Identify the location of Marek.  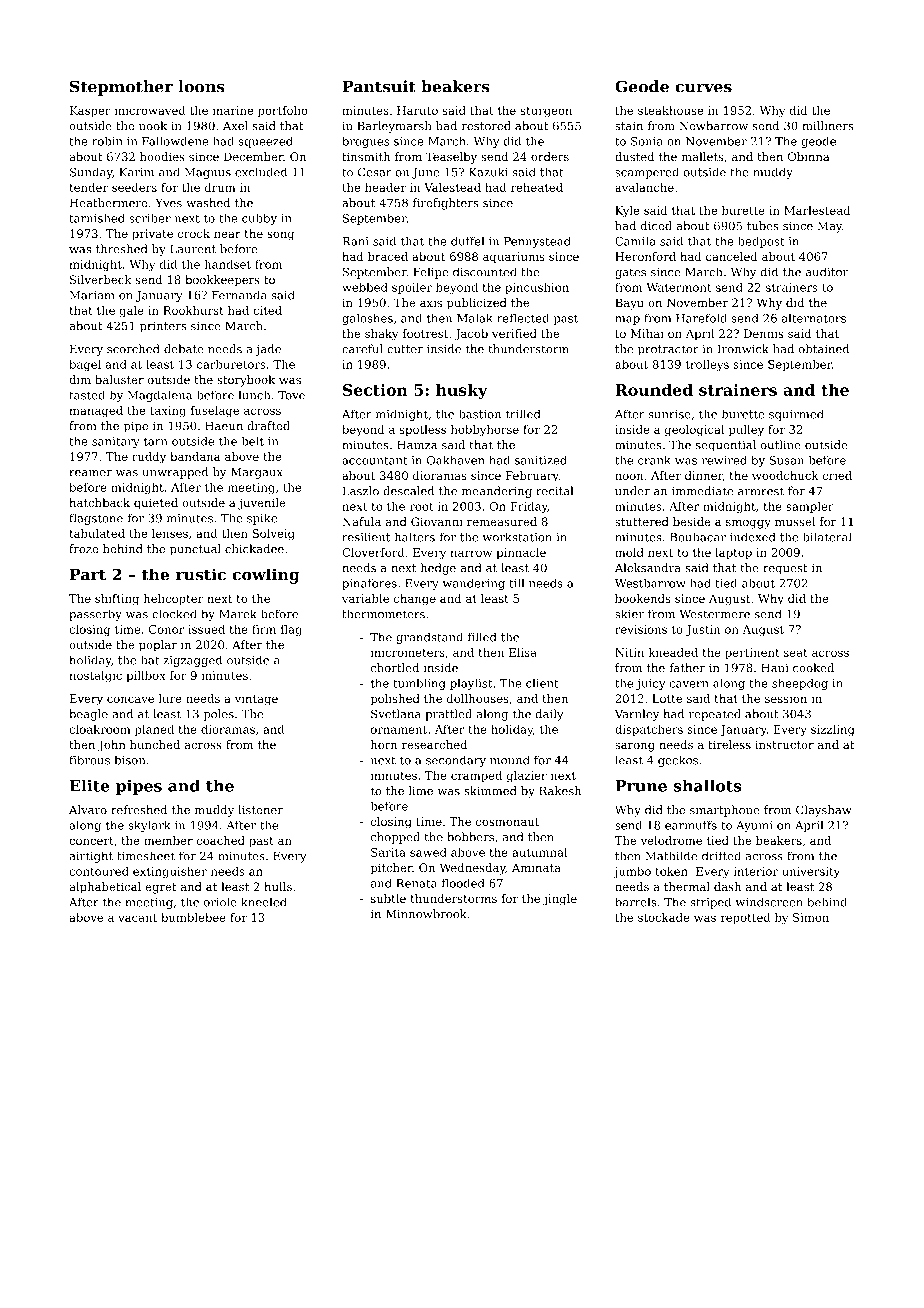
(238, 614).
